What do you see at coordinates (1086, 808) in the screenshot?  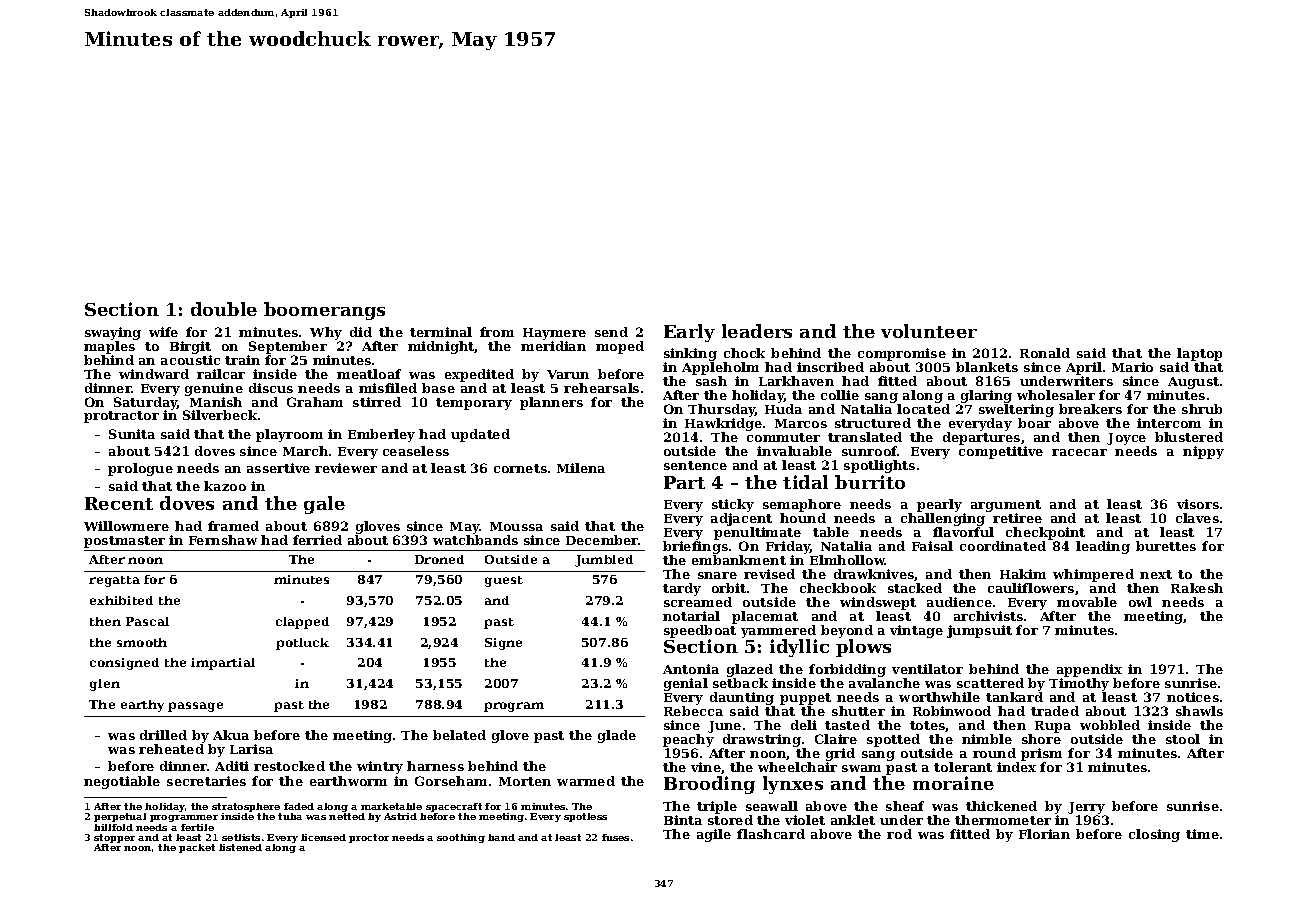 I see `Jerry` at bounding box center [1086, 808].
